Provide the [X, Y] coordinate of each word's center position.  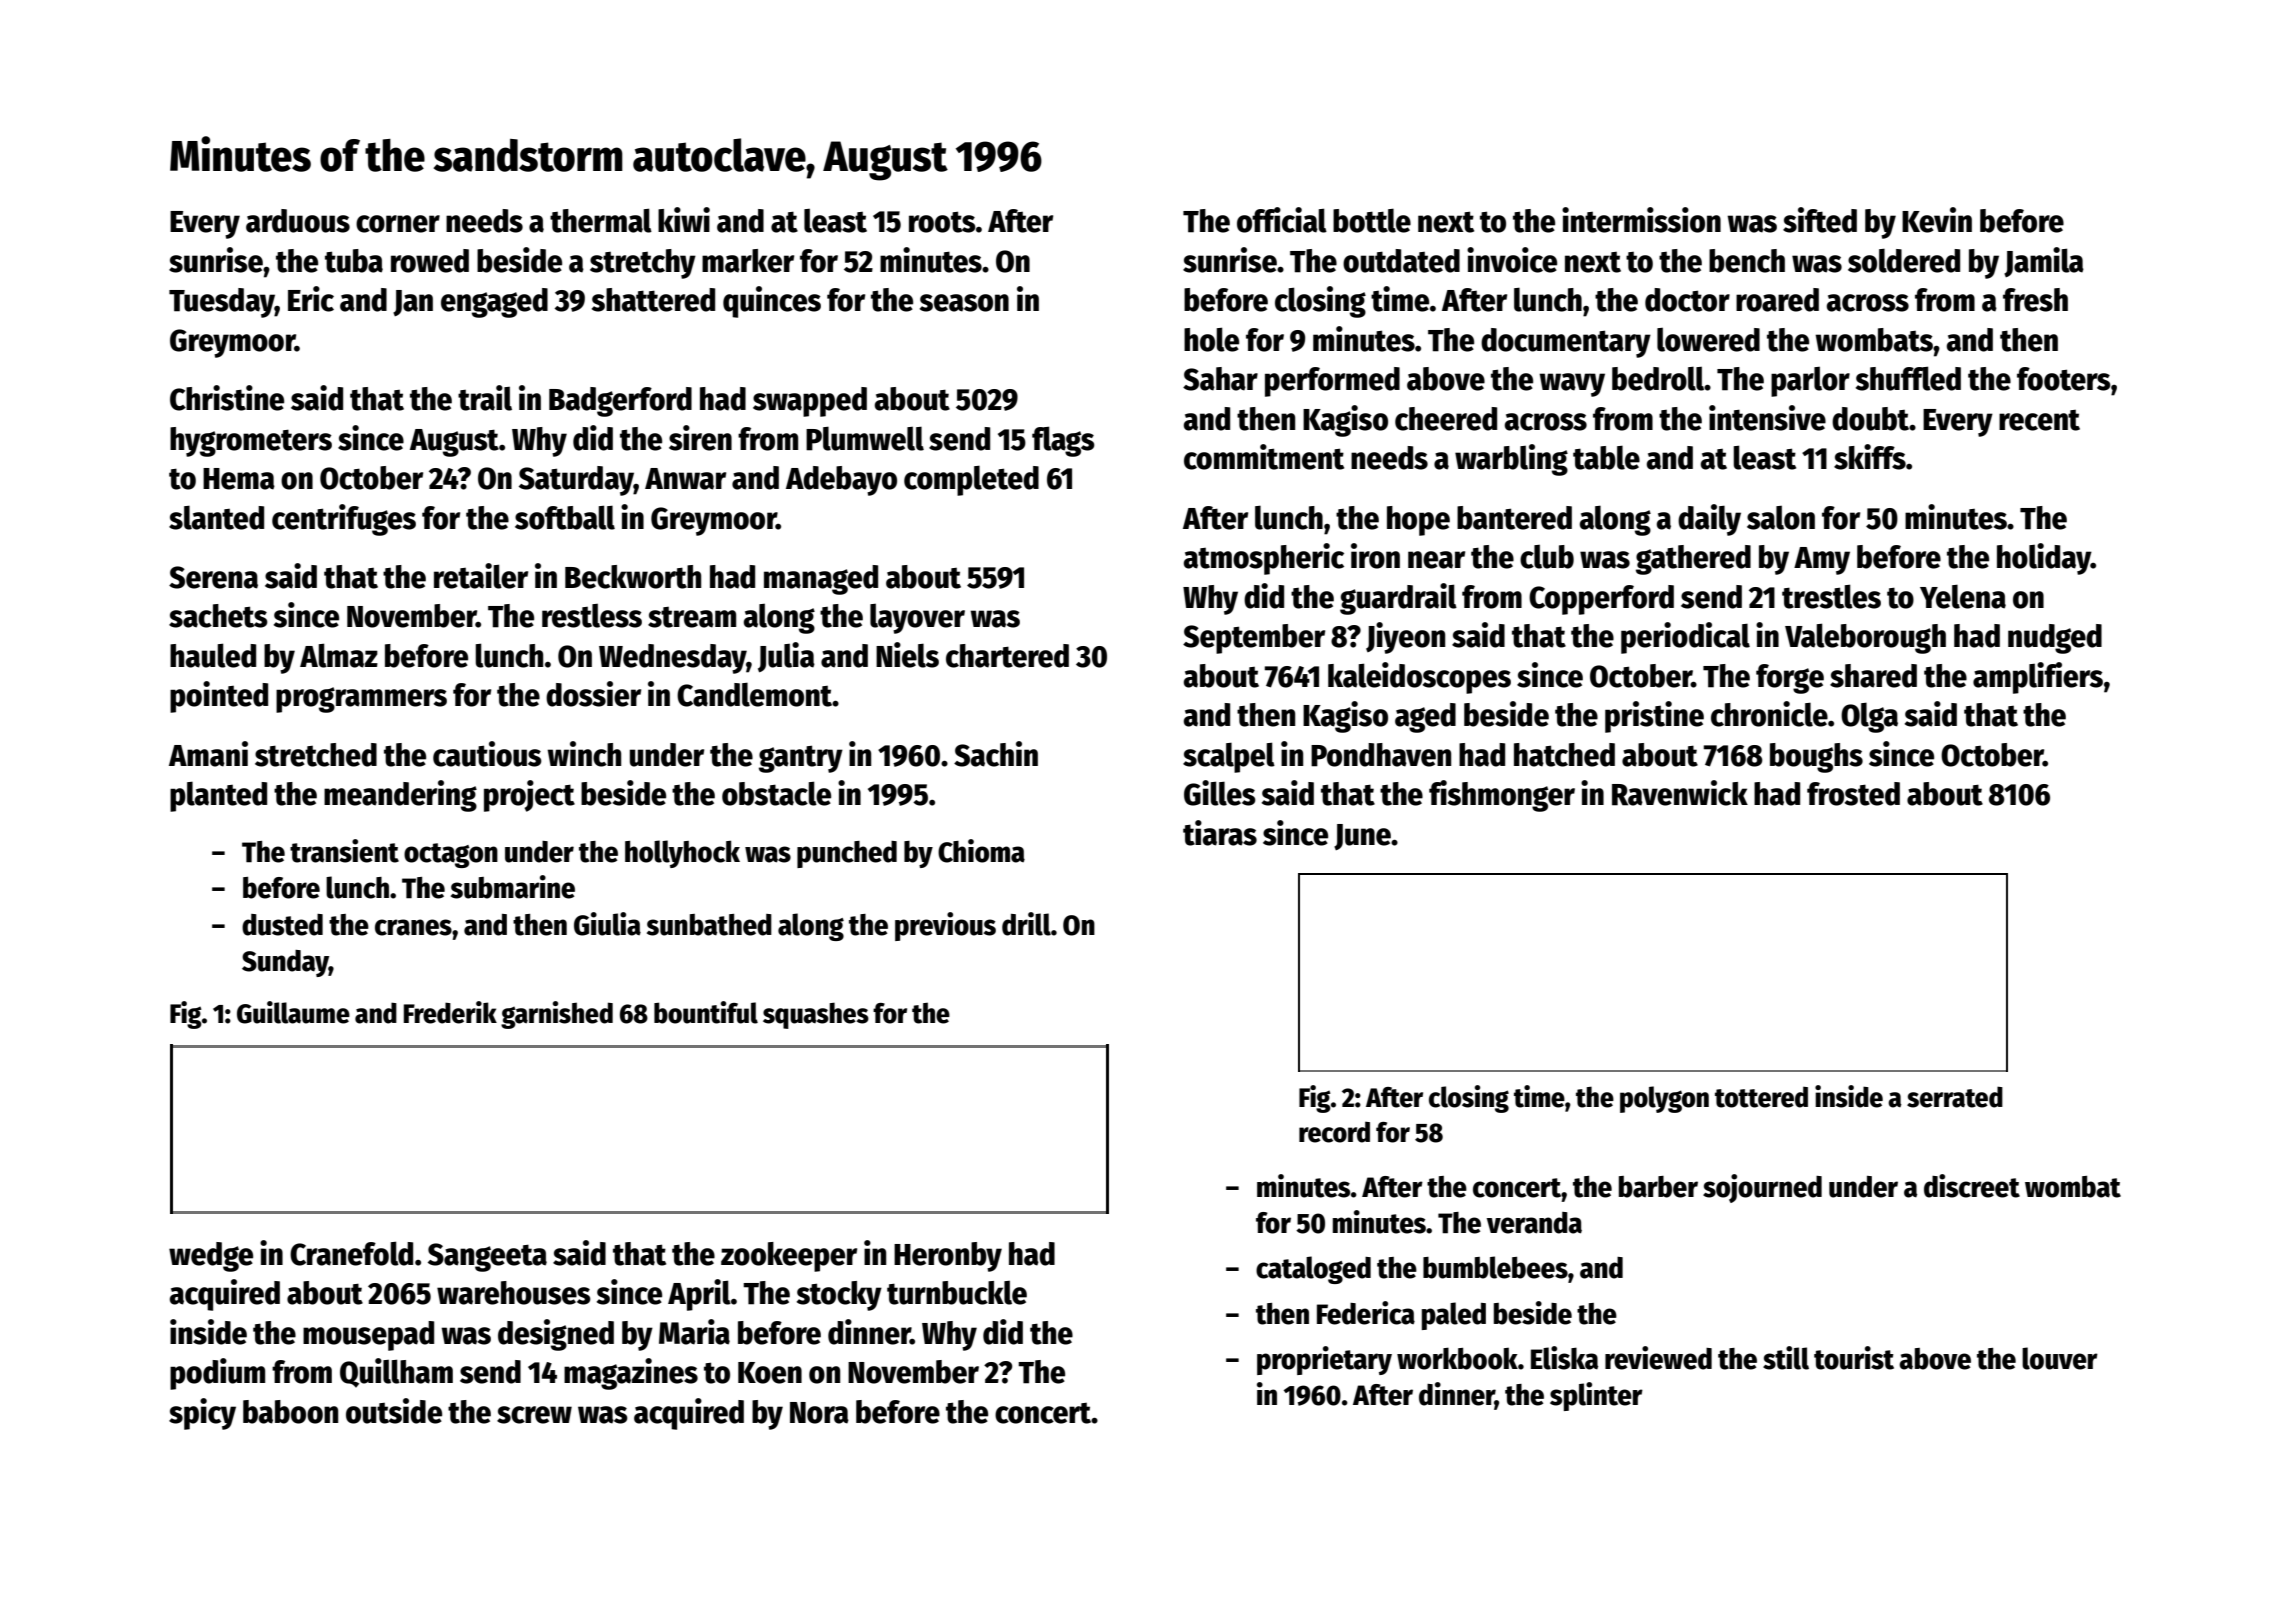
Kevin [1937, 220]
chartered [1007, 656]
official [1282, 220]
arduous [298, 221]
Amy [1822, 561]
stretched [316, 755]
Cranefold [351, 1253]
